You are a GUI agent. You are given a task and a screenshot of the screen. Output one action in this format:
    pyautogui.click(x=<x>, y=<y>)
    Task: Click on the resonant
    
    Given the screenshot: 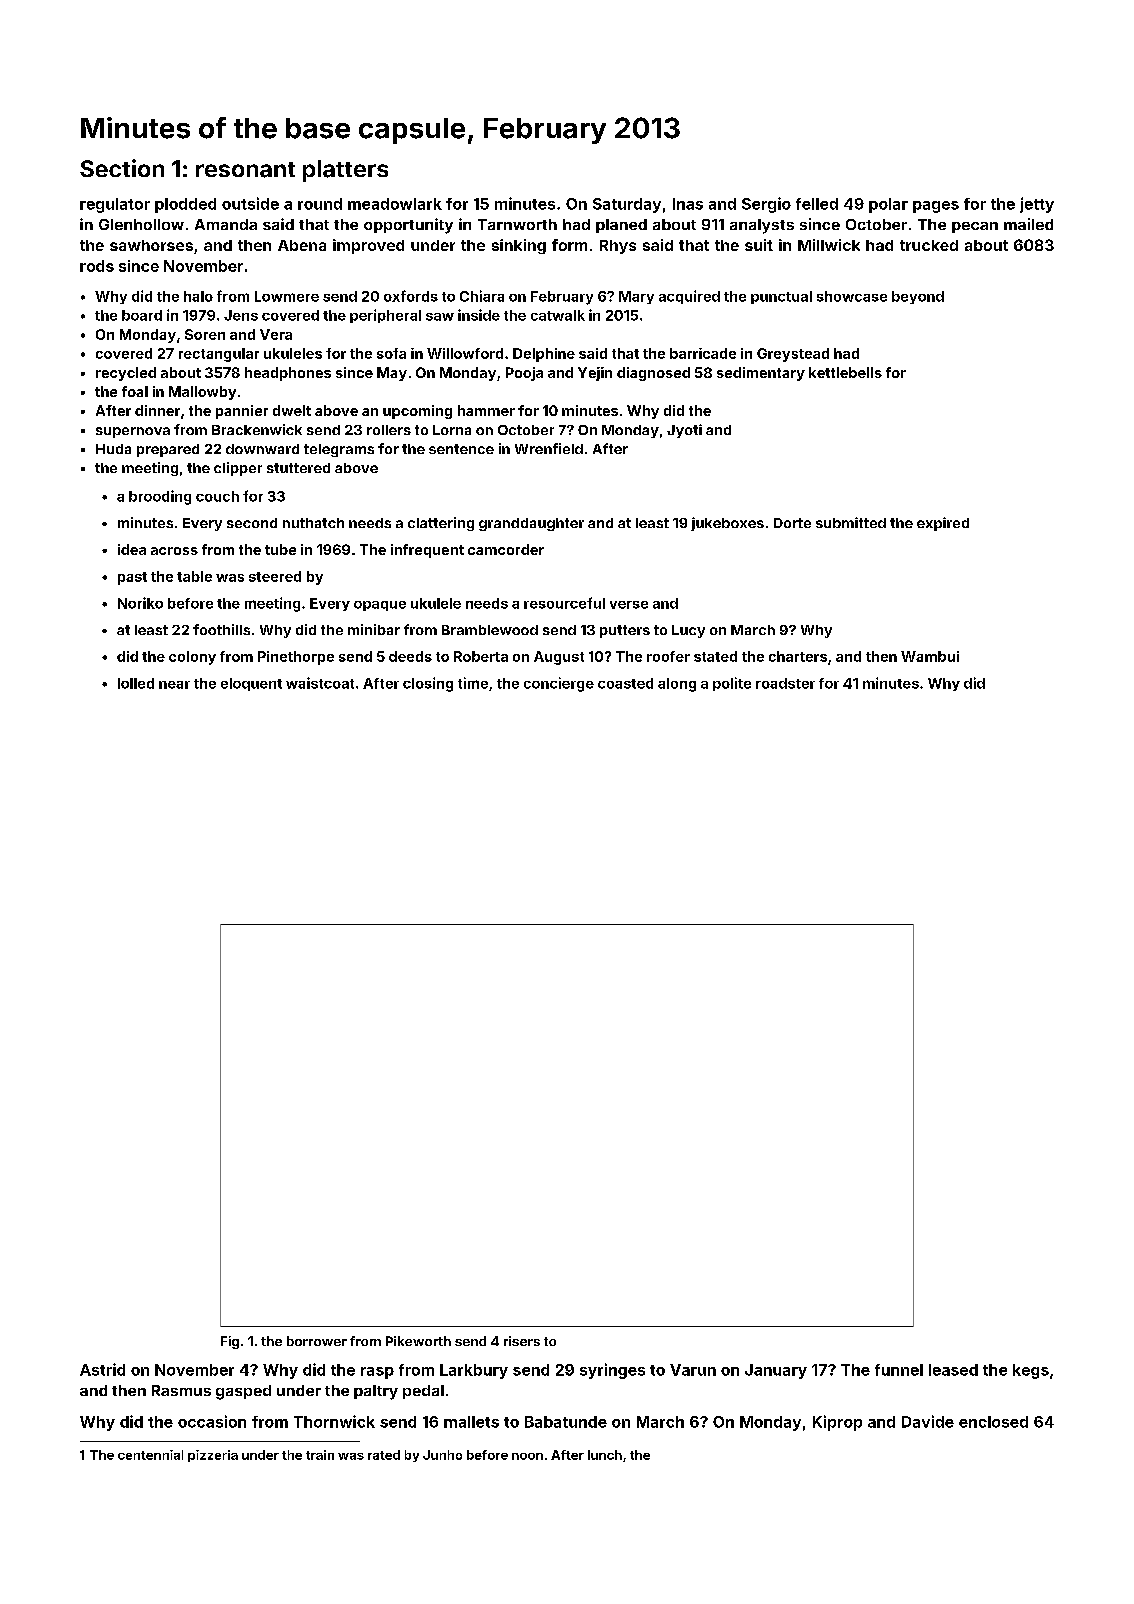 What is the action you would take?
    pyautogui.click(x=245, y=170)
